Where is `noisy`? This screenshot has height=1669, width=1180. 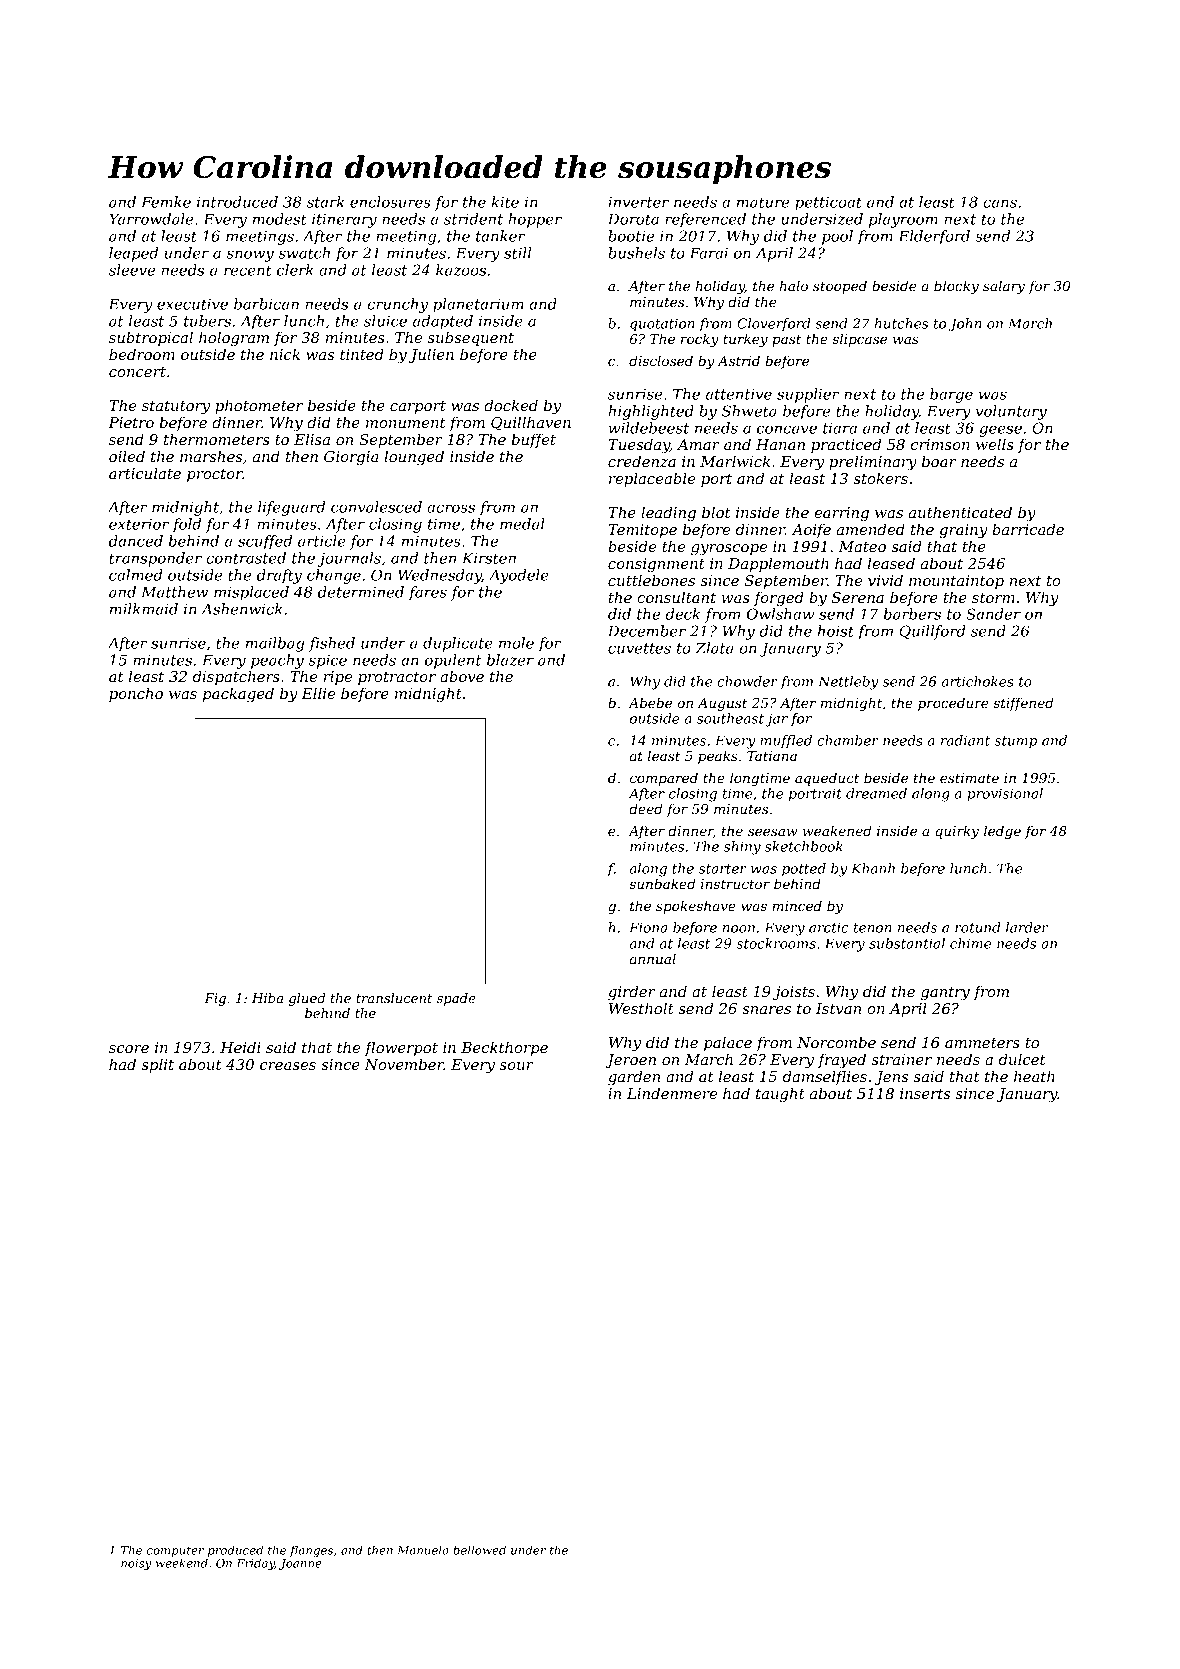 noisy is located at coordinates (136, 1564).
